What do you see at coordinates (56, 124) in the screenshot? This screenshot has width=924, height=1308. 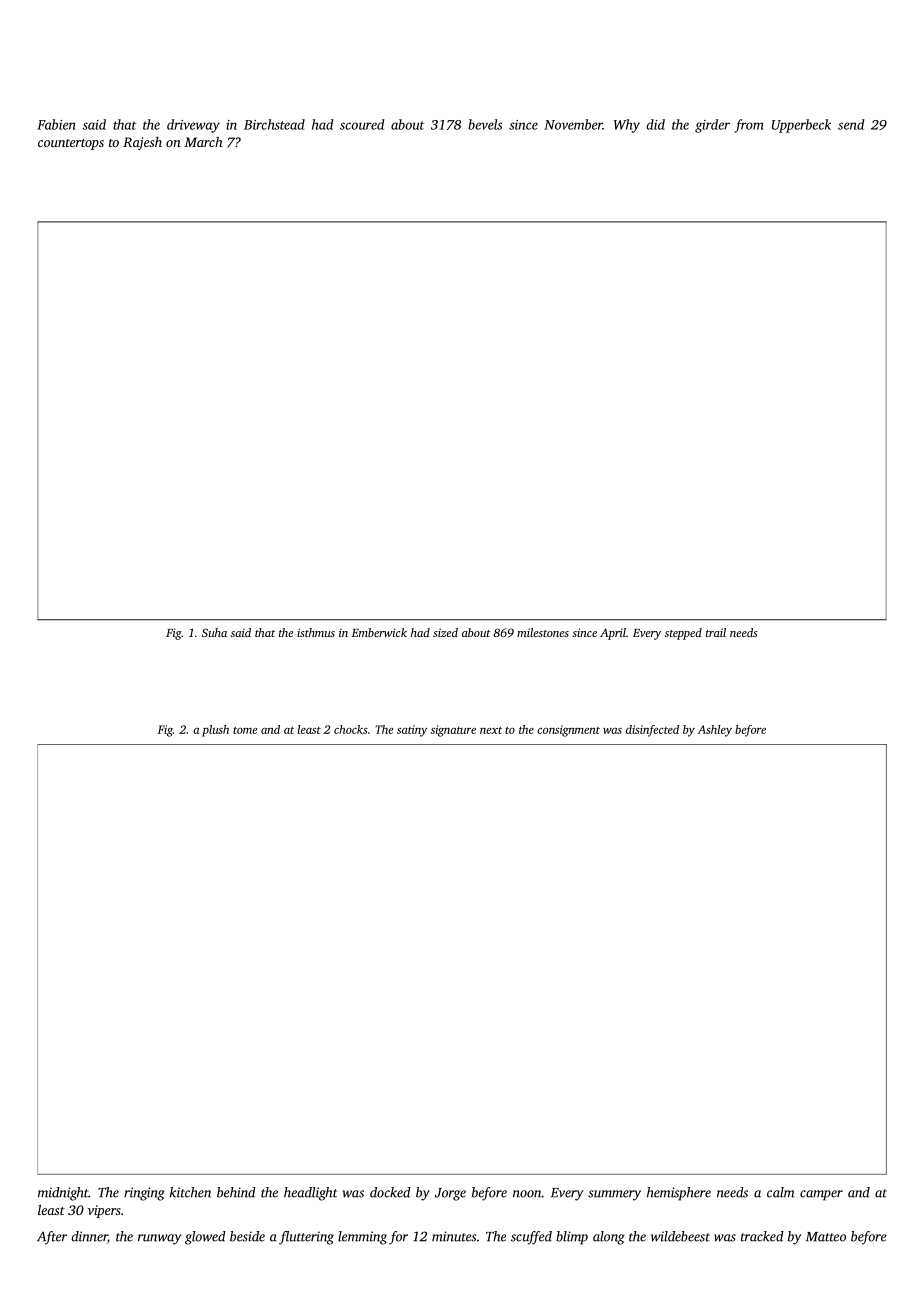 I see `Fabien` at bounding box center [56, 124].
